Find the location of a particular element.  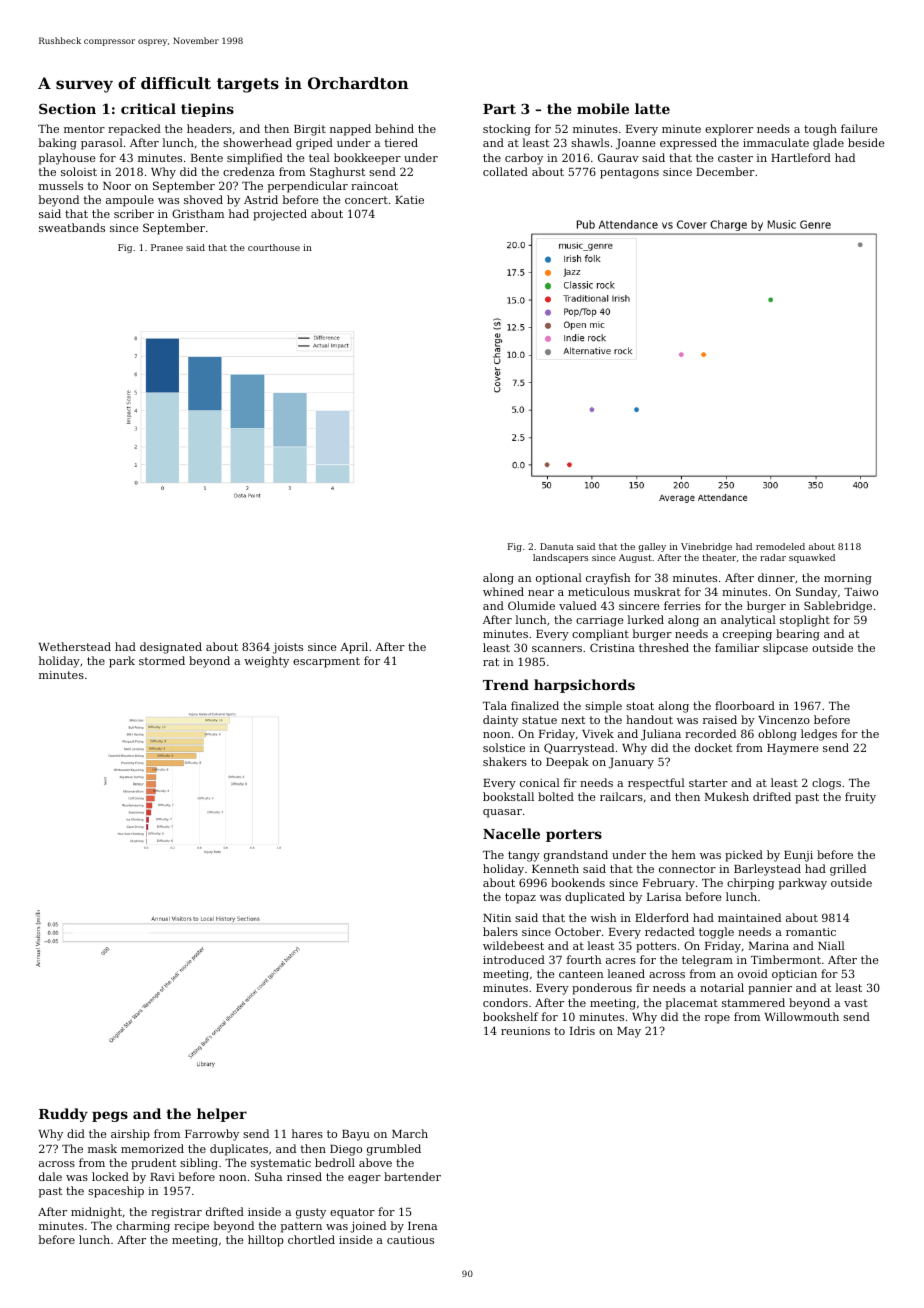

mentor is located at coordinates (84, 129).
